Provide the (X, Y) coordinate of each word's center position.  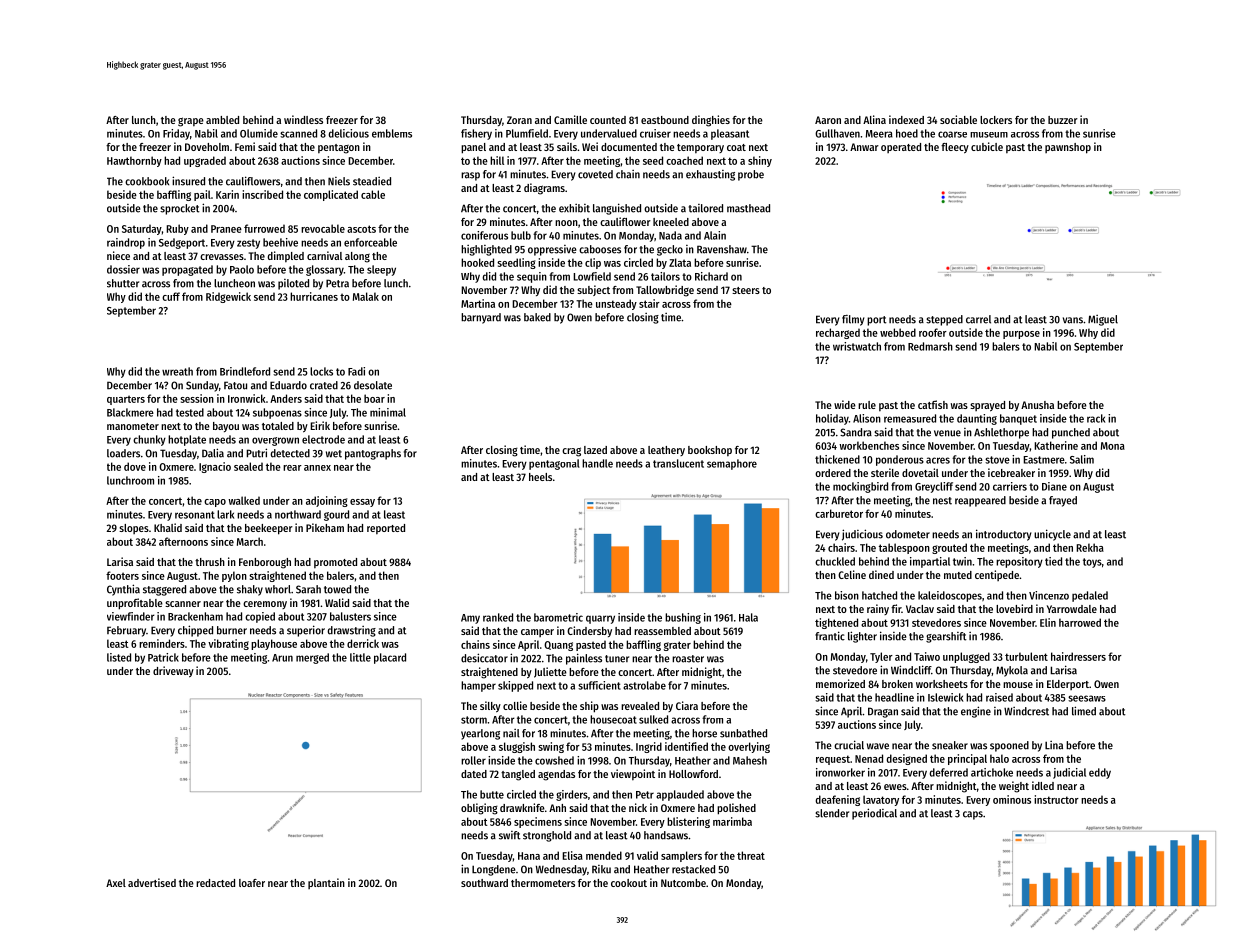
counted (608, 120)
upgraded (205, 161)
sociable (958, 119)
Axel (116, 883)
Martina (478, 303)
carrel (978, 319)
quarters (126, 400)
